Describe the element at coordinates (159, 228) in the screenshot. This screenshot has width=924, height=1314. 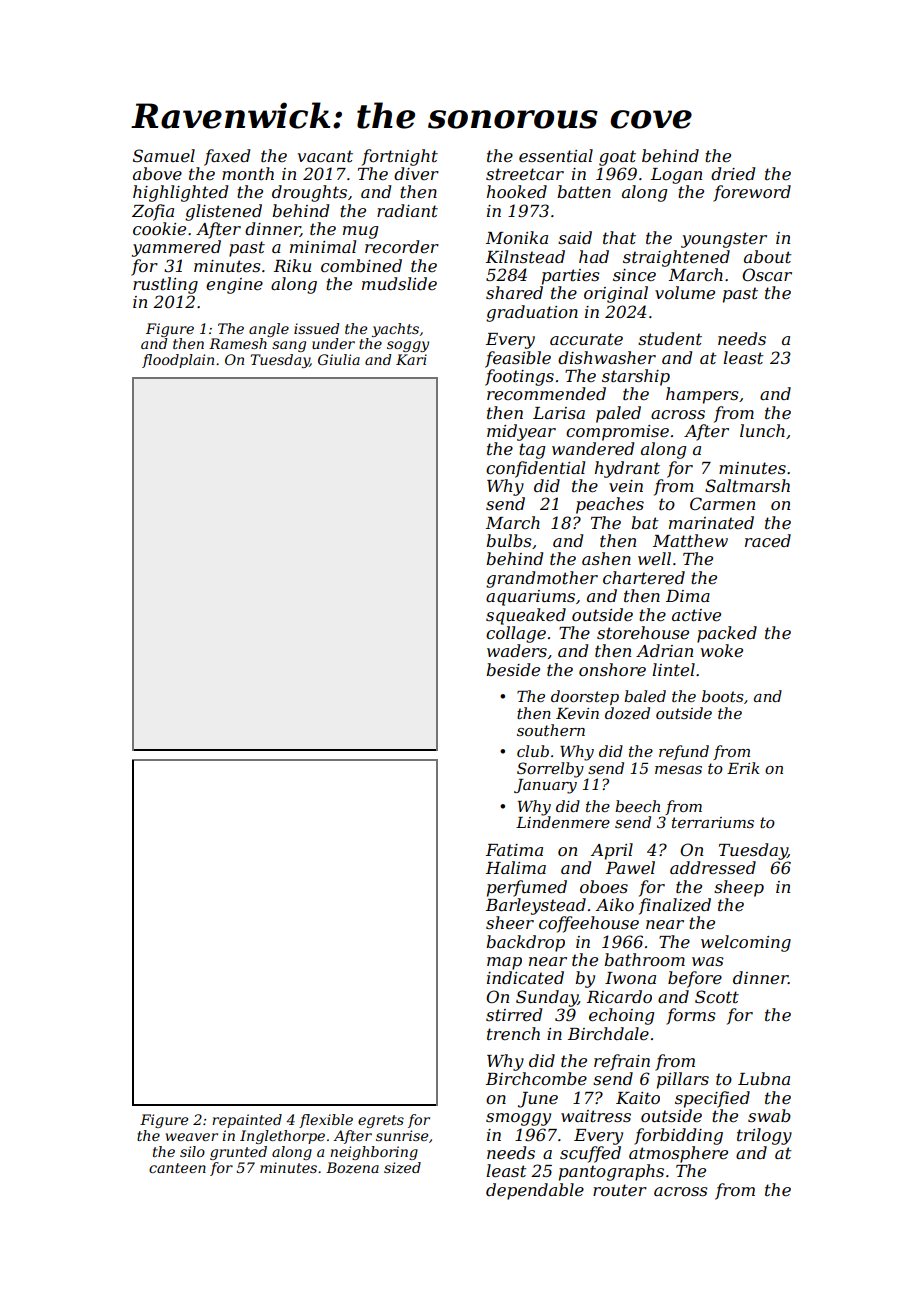
I see `cookie` at that location.
